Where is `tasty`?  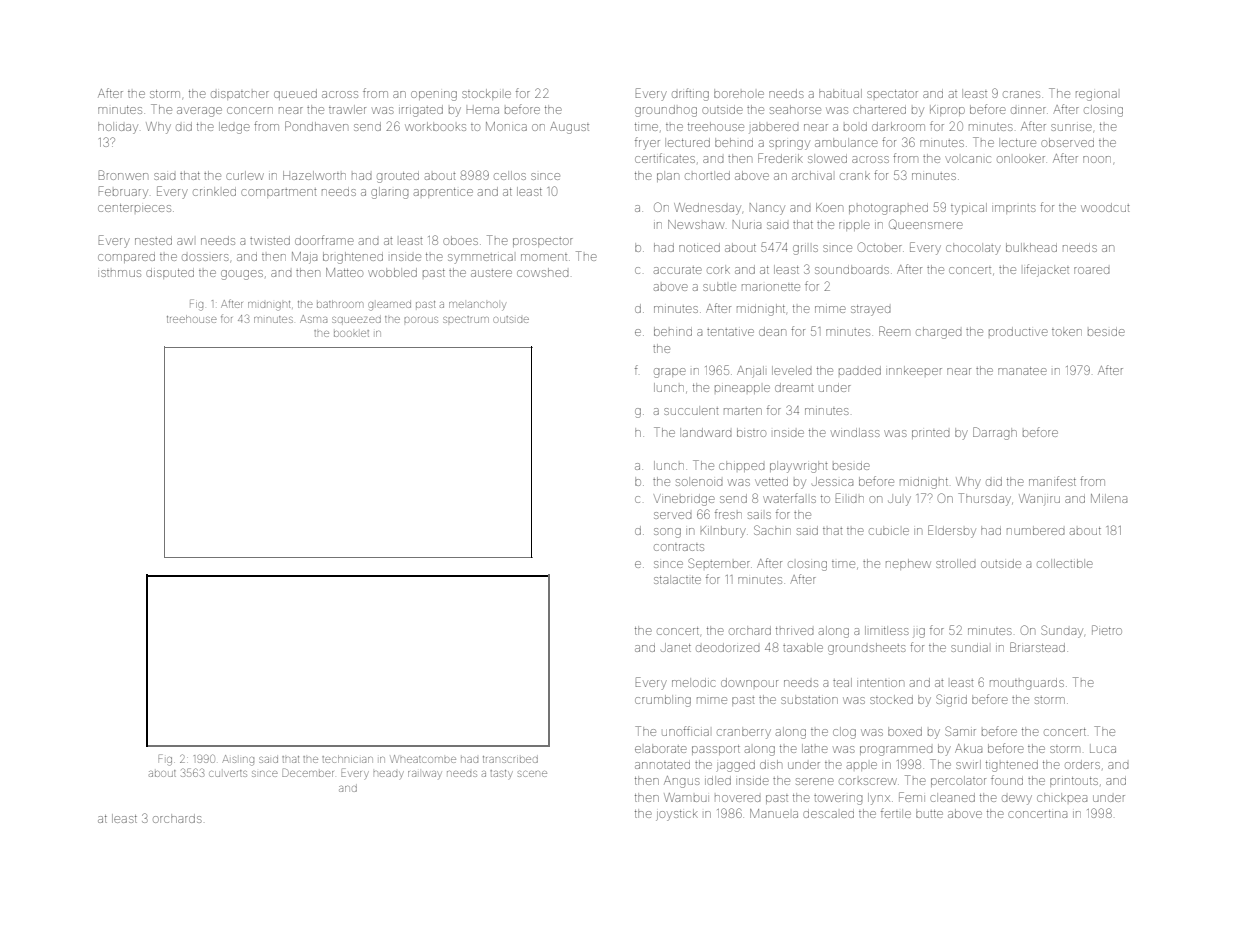 tasty is located at coordinates (501, 774).
